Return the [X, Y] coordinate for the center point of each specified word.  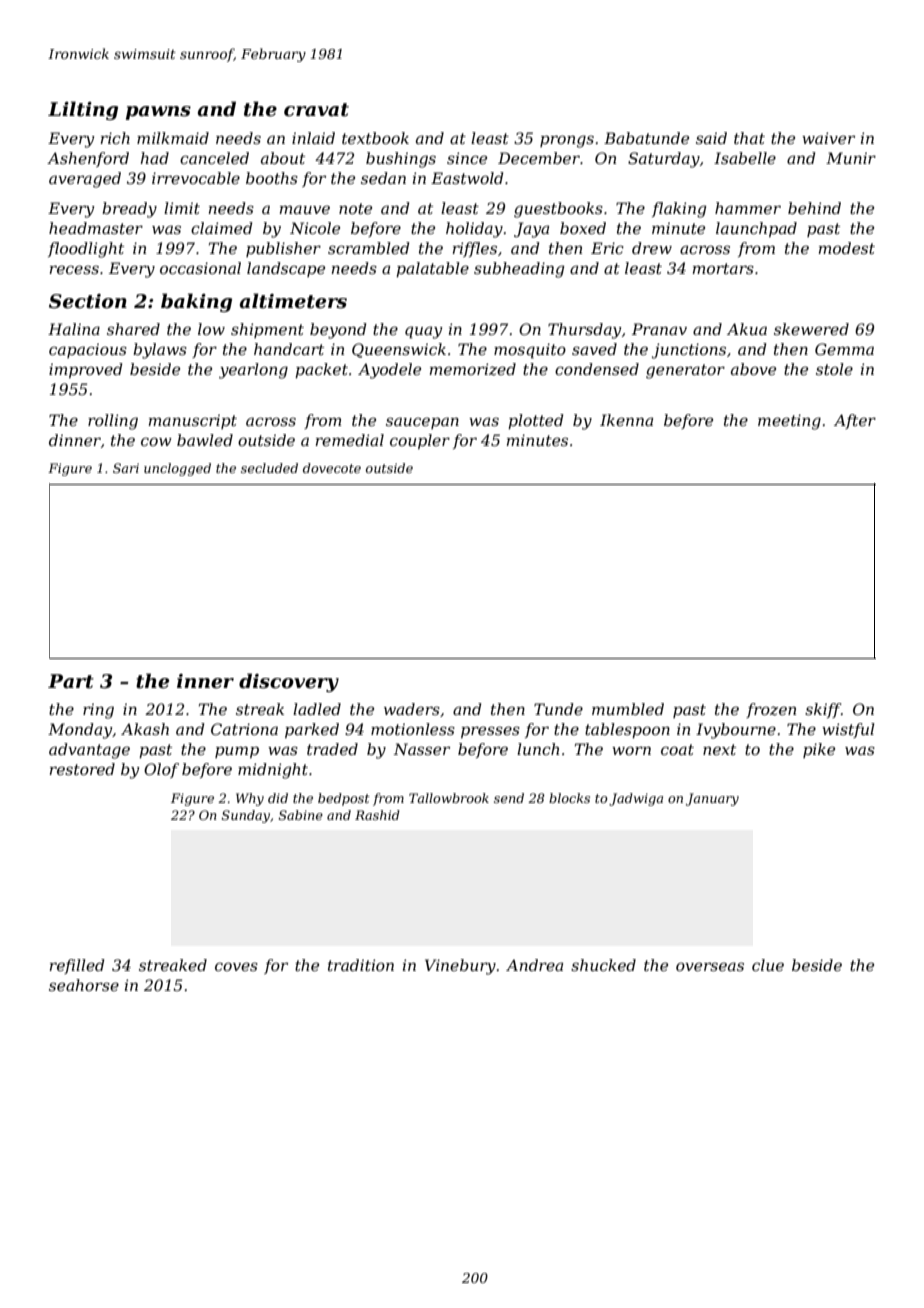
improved [86, 370]
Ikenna [626, 420]
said [711, 138]
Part [71, 681]
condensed [597, 369]
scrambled [369, 248]
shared [133, 329]
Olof [161, 770]
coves [236, 966]
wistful [848, 730]
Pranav [659, 329]
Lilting [83, 110]
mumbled [628, 709]
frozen [771, 710]
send [509, 798]
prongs [567, 141]
